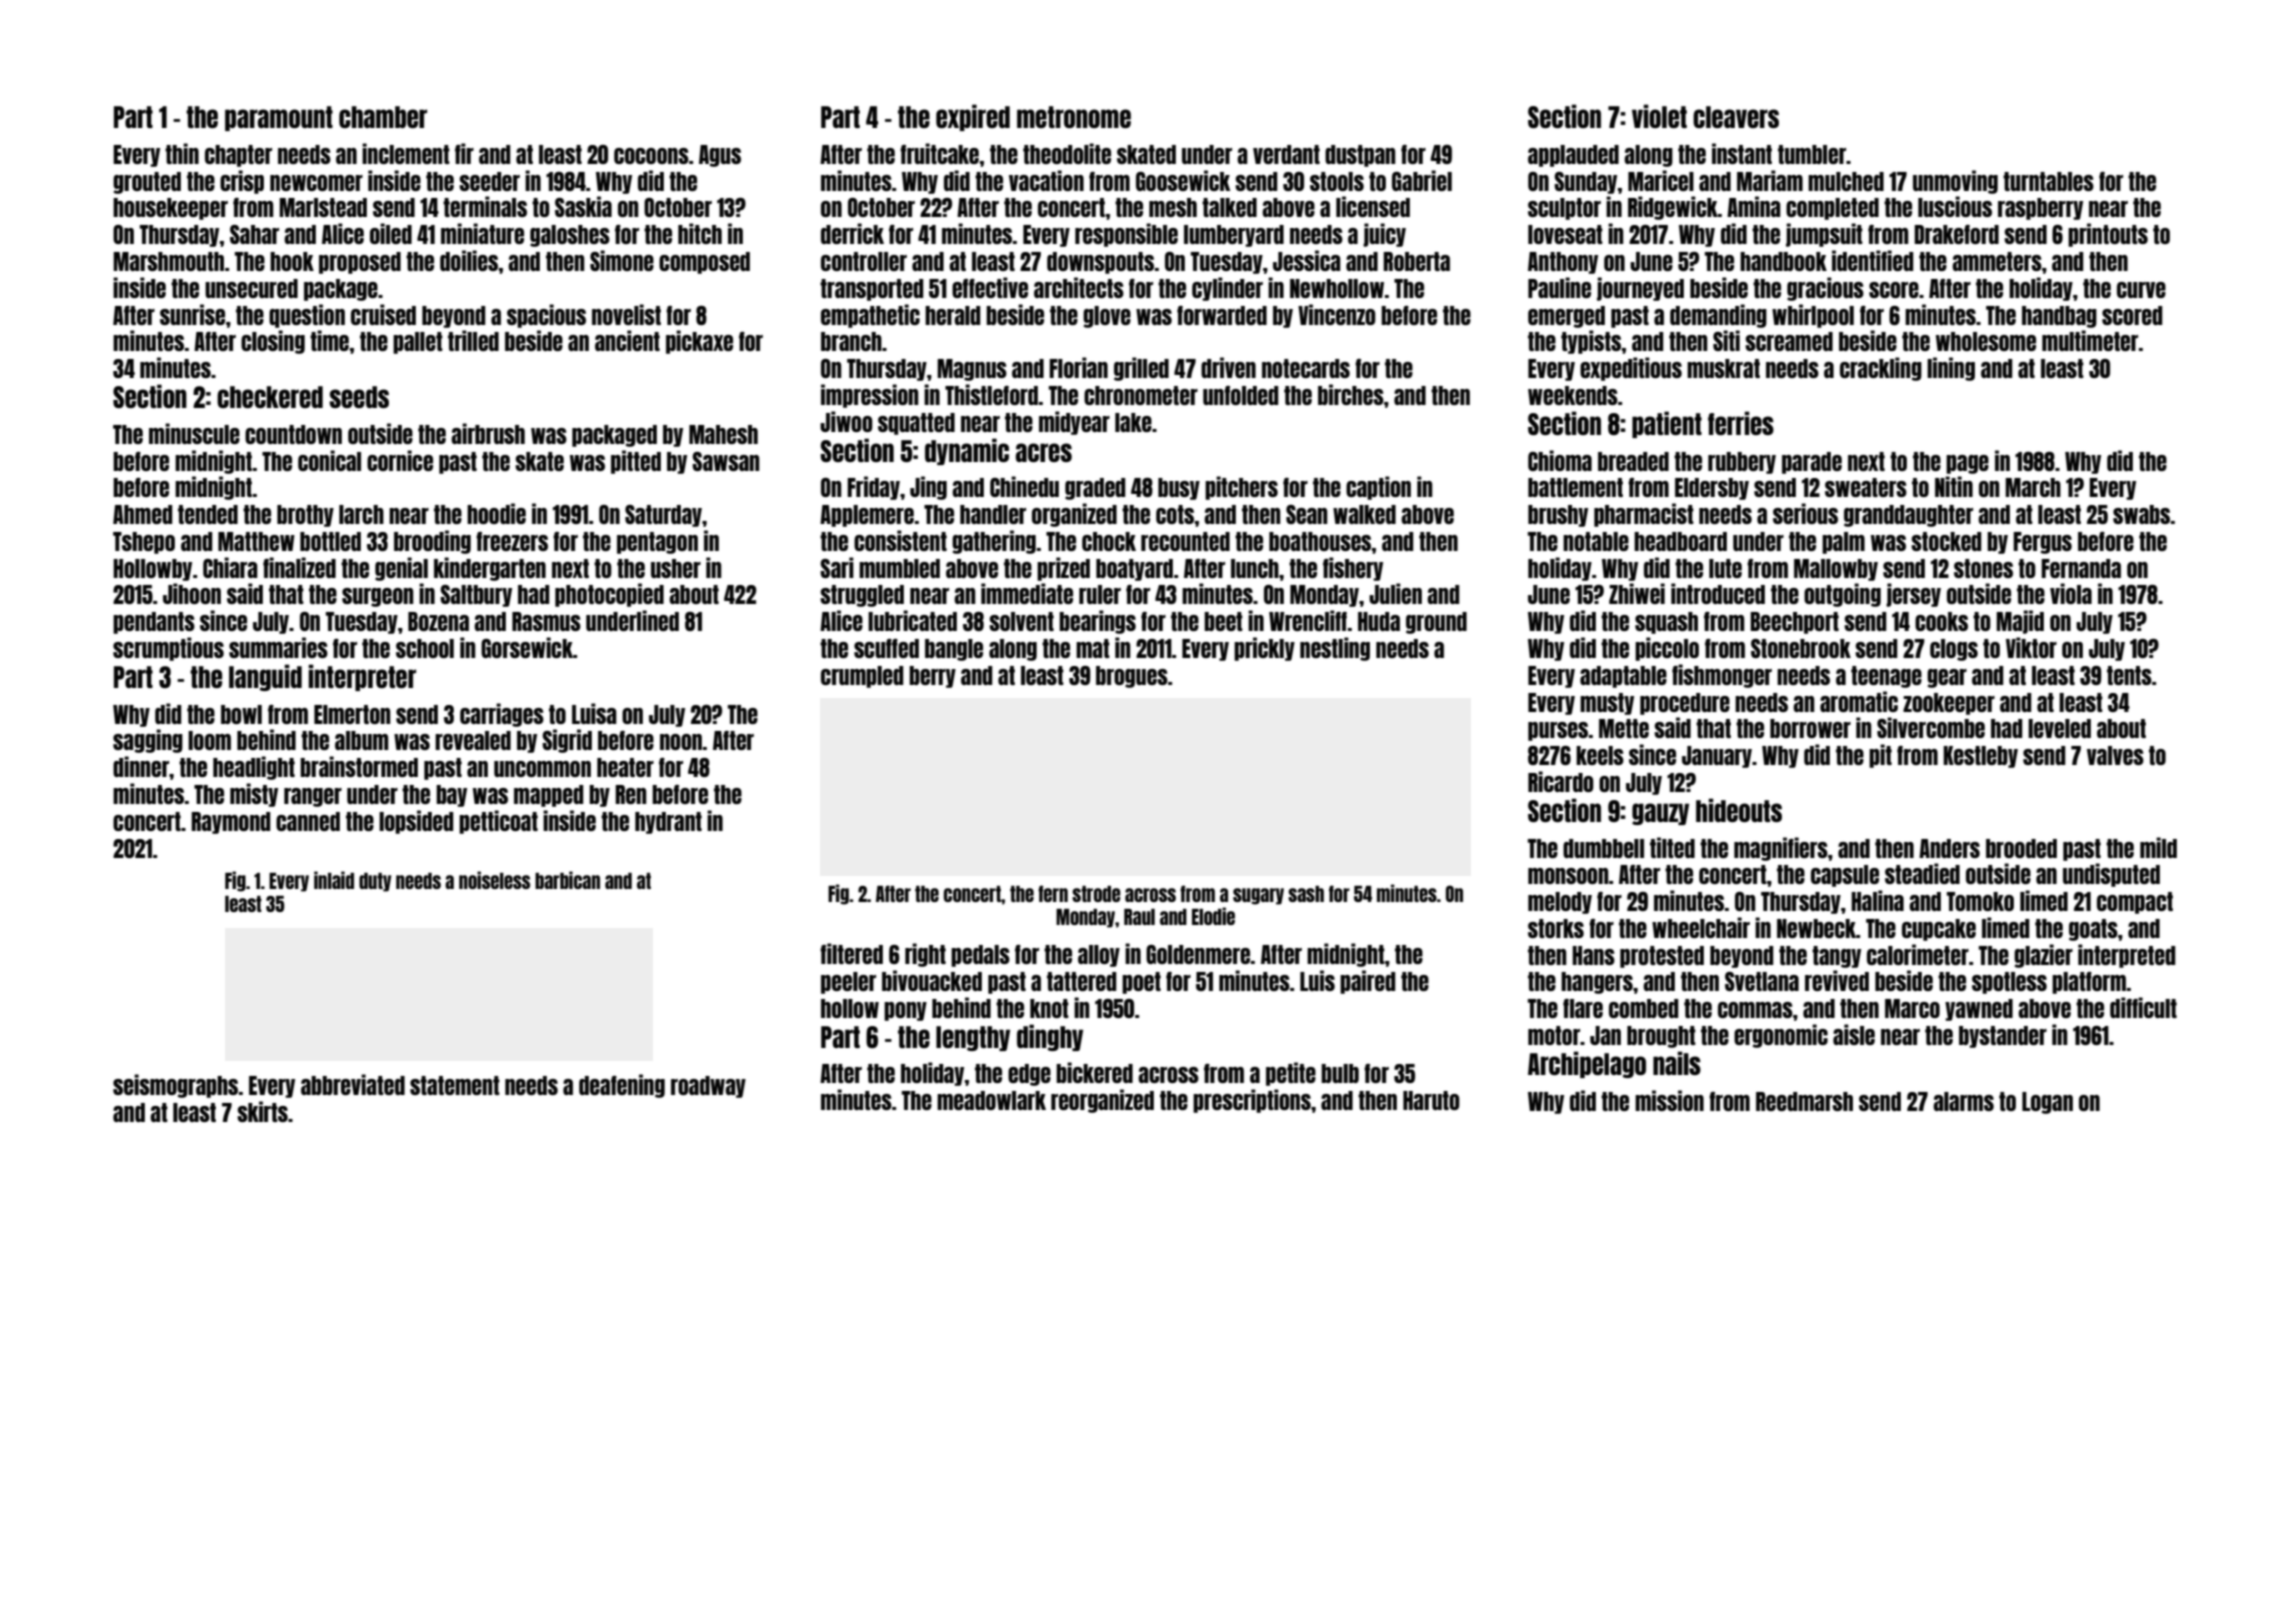  What do you see at coordinates (622, 260) in the screenshot?
I see `Simone` at bounding box center [622, 260].
